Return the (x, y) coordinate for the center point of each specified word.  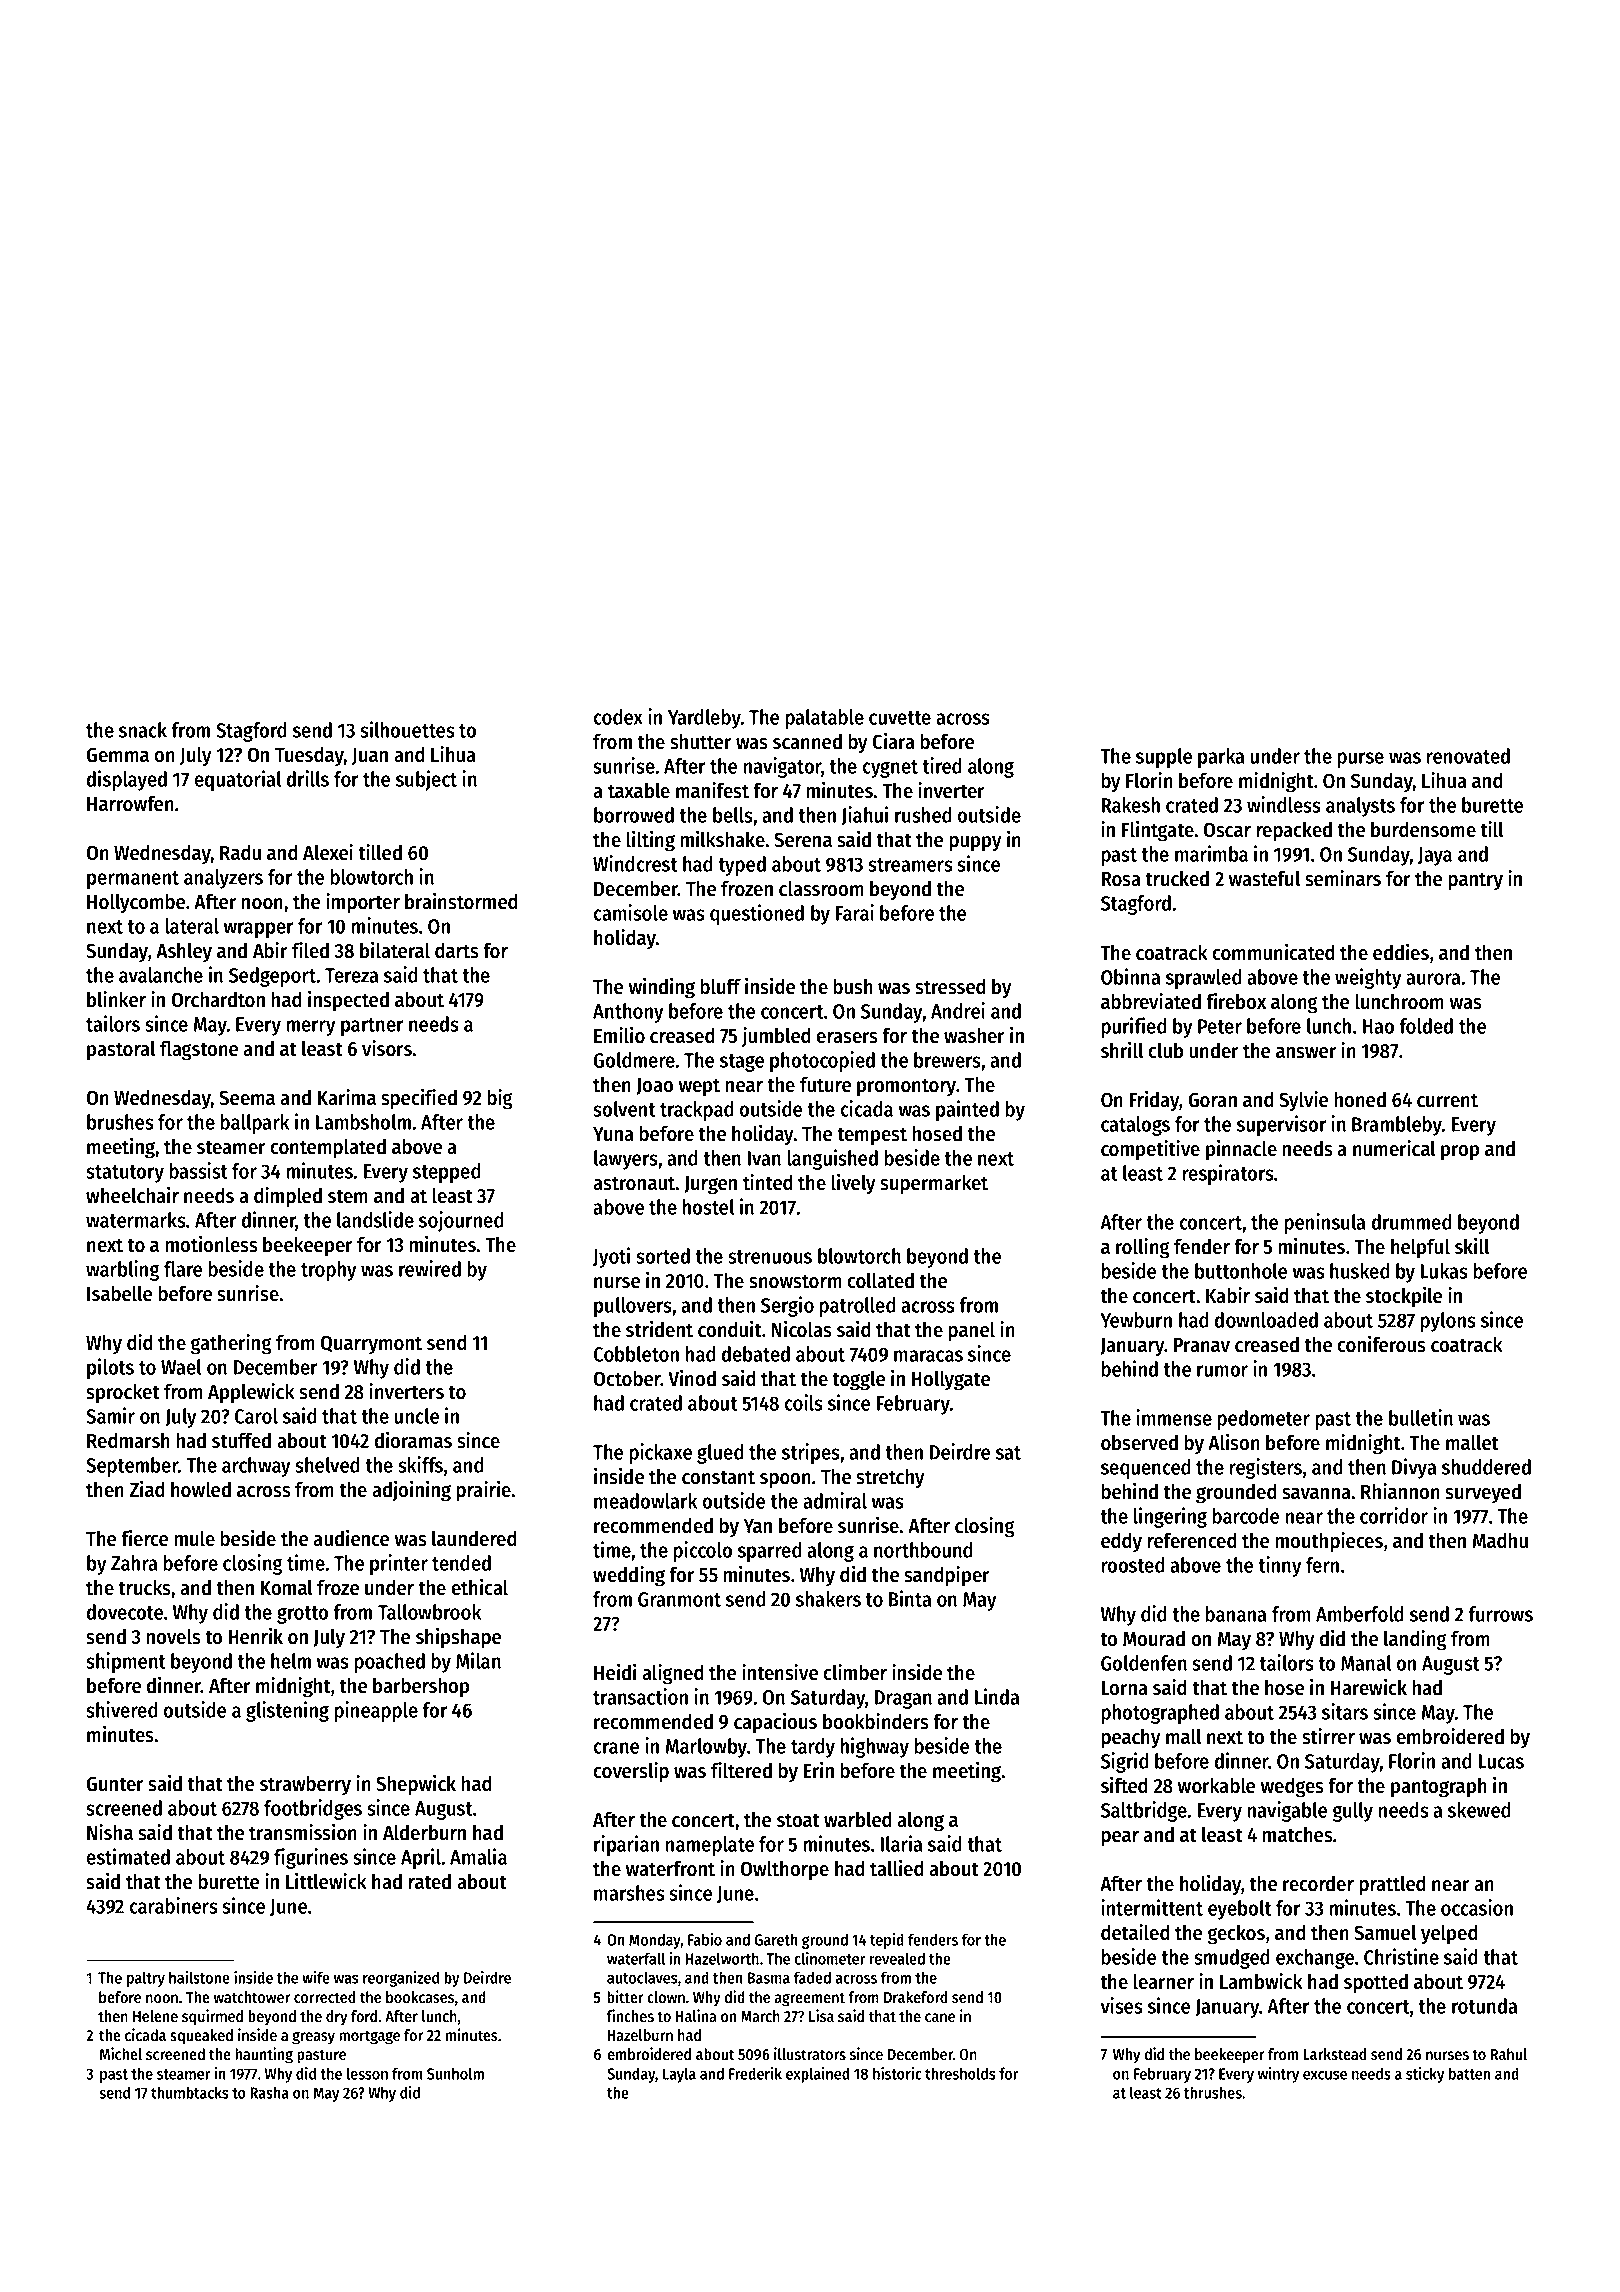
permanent (133, 880)
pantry (1476, 881)
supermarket (934, 1184)
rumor (1222, 1371)
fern (1322, 1565)
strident (659, 1329)
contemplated (328, 1148)
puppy (976, 844)
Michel (121, 2053)
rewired (430, 1268)
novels (174, 1636)
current (1447, 1100)
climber (855, 1672)
